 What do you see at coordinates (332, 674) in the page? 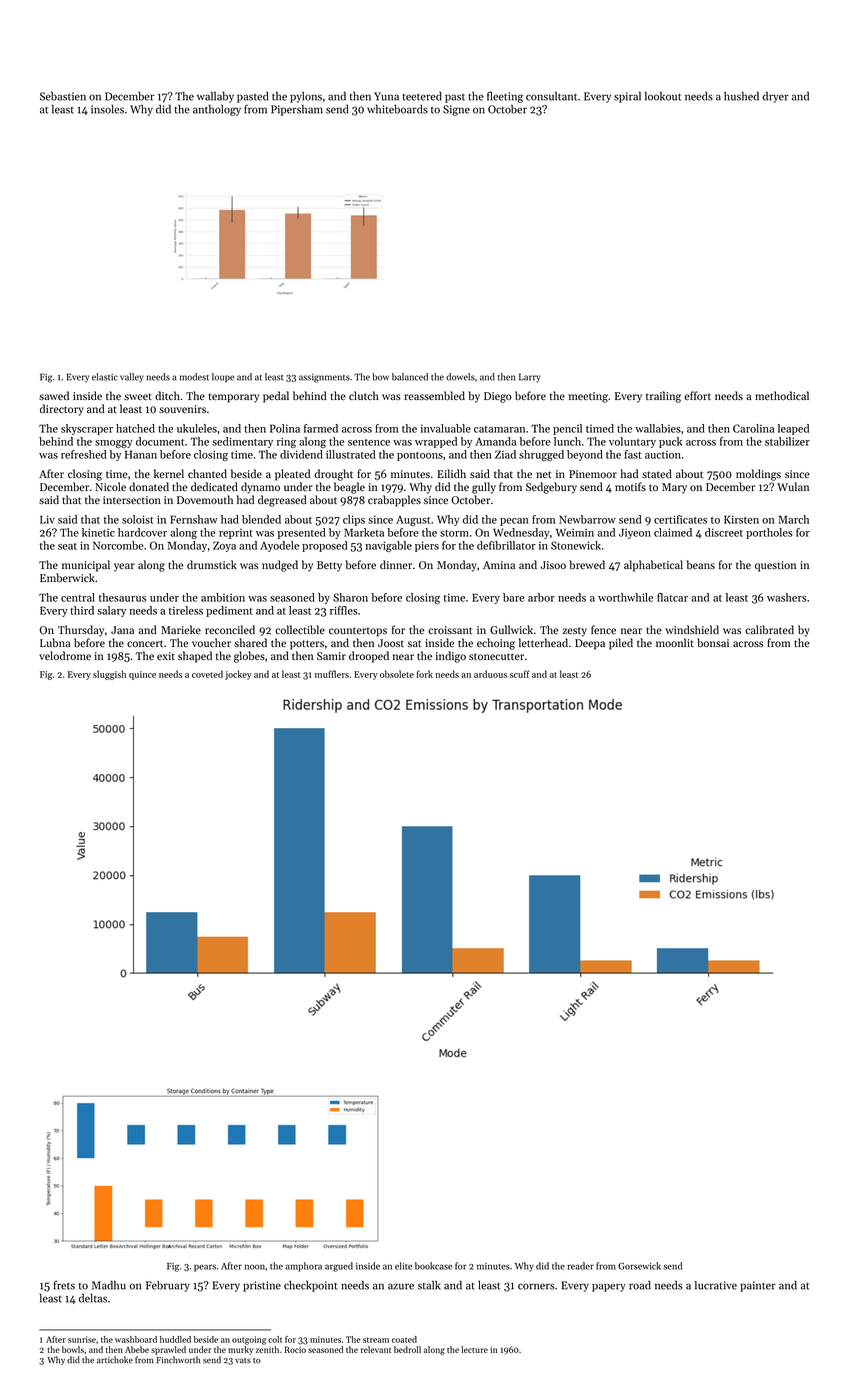
I see `mufflers` at bounding box center [332, 674].
